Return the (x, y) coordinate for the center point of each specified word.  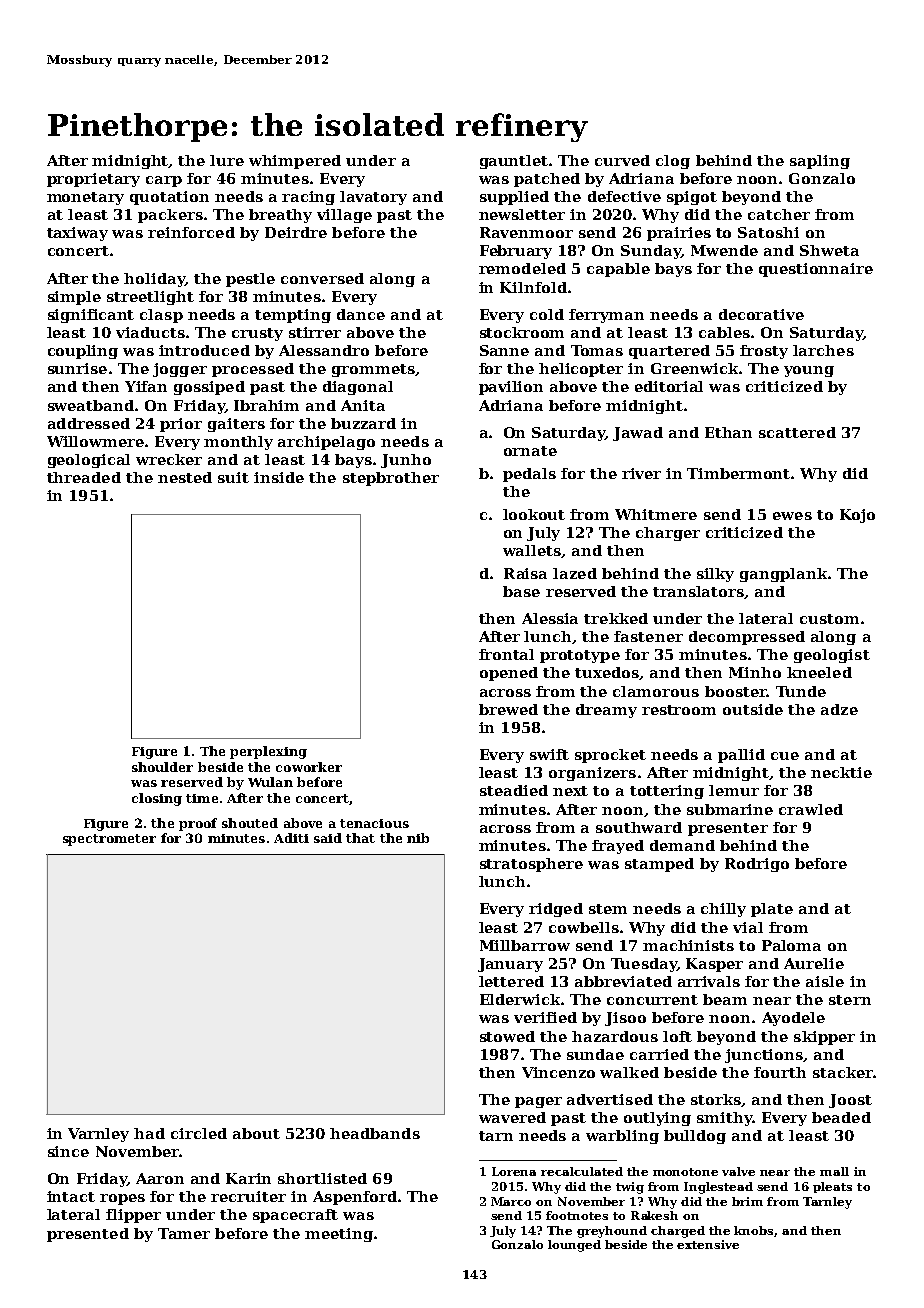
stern (850, 1000)
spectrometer (109, 840)
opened (509, 674)
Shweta (829, 250)
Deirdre (296, 232)
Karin (248, 1178)
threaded (84, 477)
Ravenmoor (526, 232)
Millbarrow (525, 945)
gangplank (783, 575)
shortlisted (322, 1178)
